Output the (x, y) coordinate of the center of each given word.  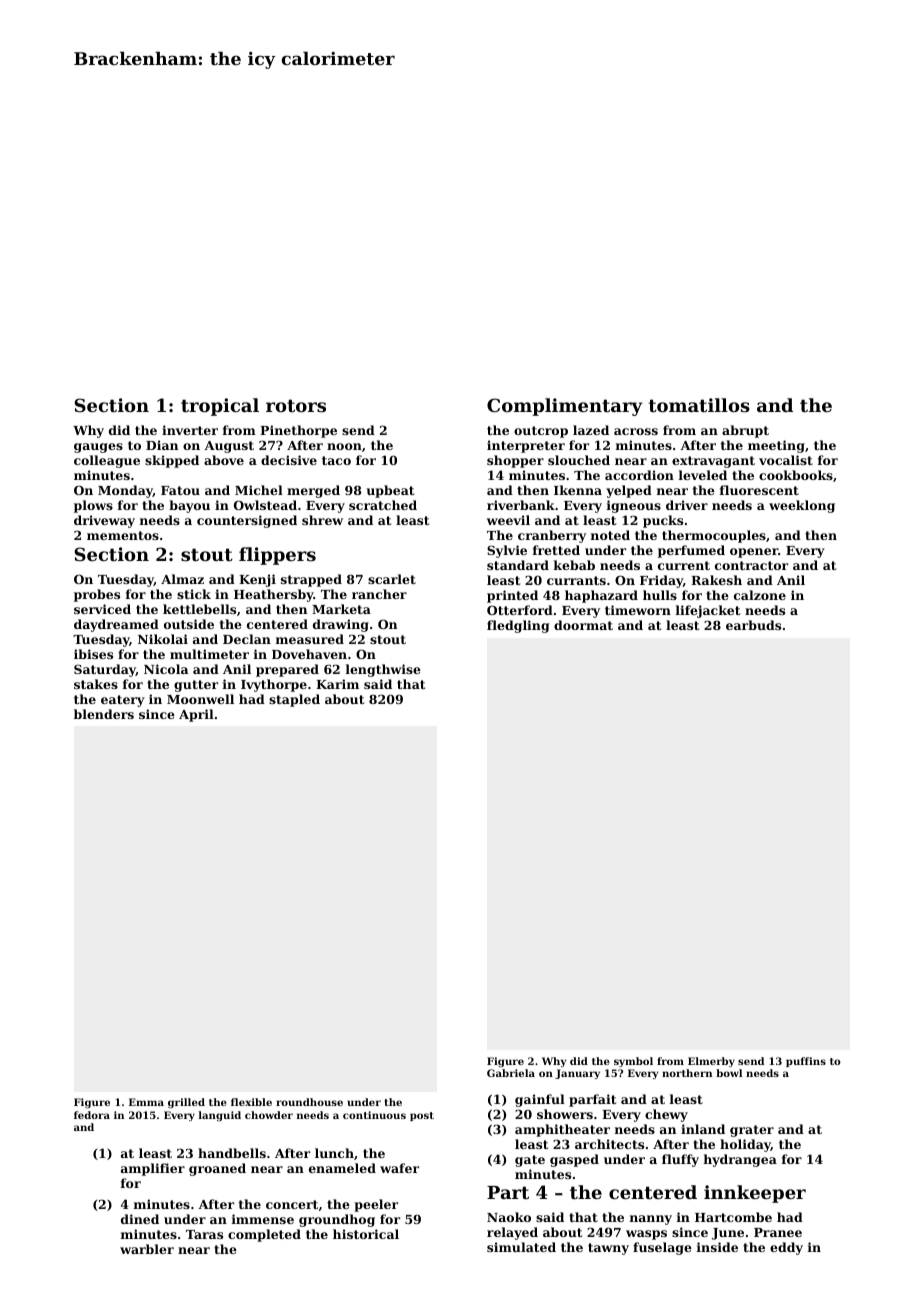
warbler (147, 1249)
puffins (806, 1062)
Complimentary (565, 407)
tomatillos (699, 405)
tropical (220, 407)
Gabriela (511, 1073)
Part (508, 1192)
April (196, 715)
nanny (651, 1220)
